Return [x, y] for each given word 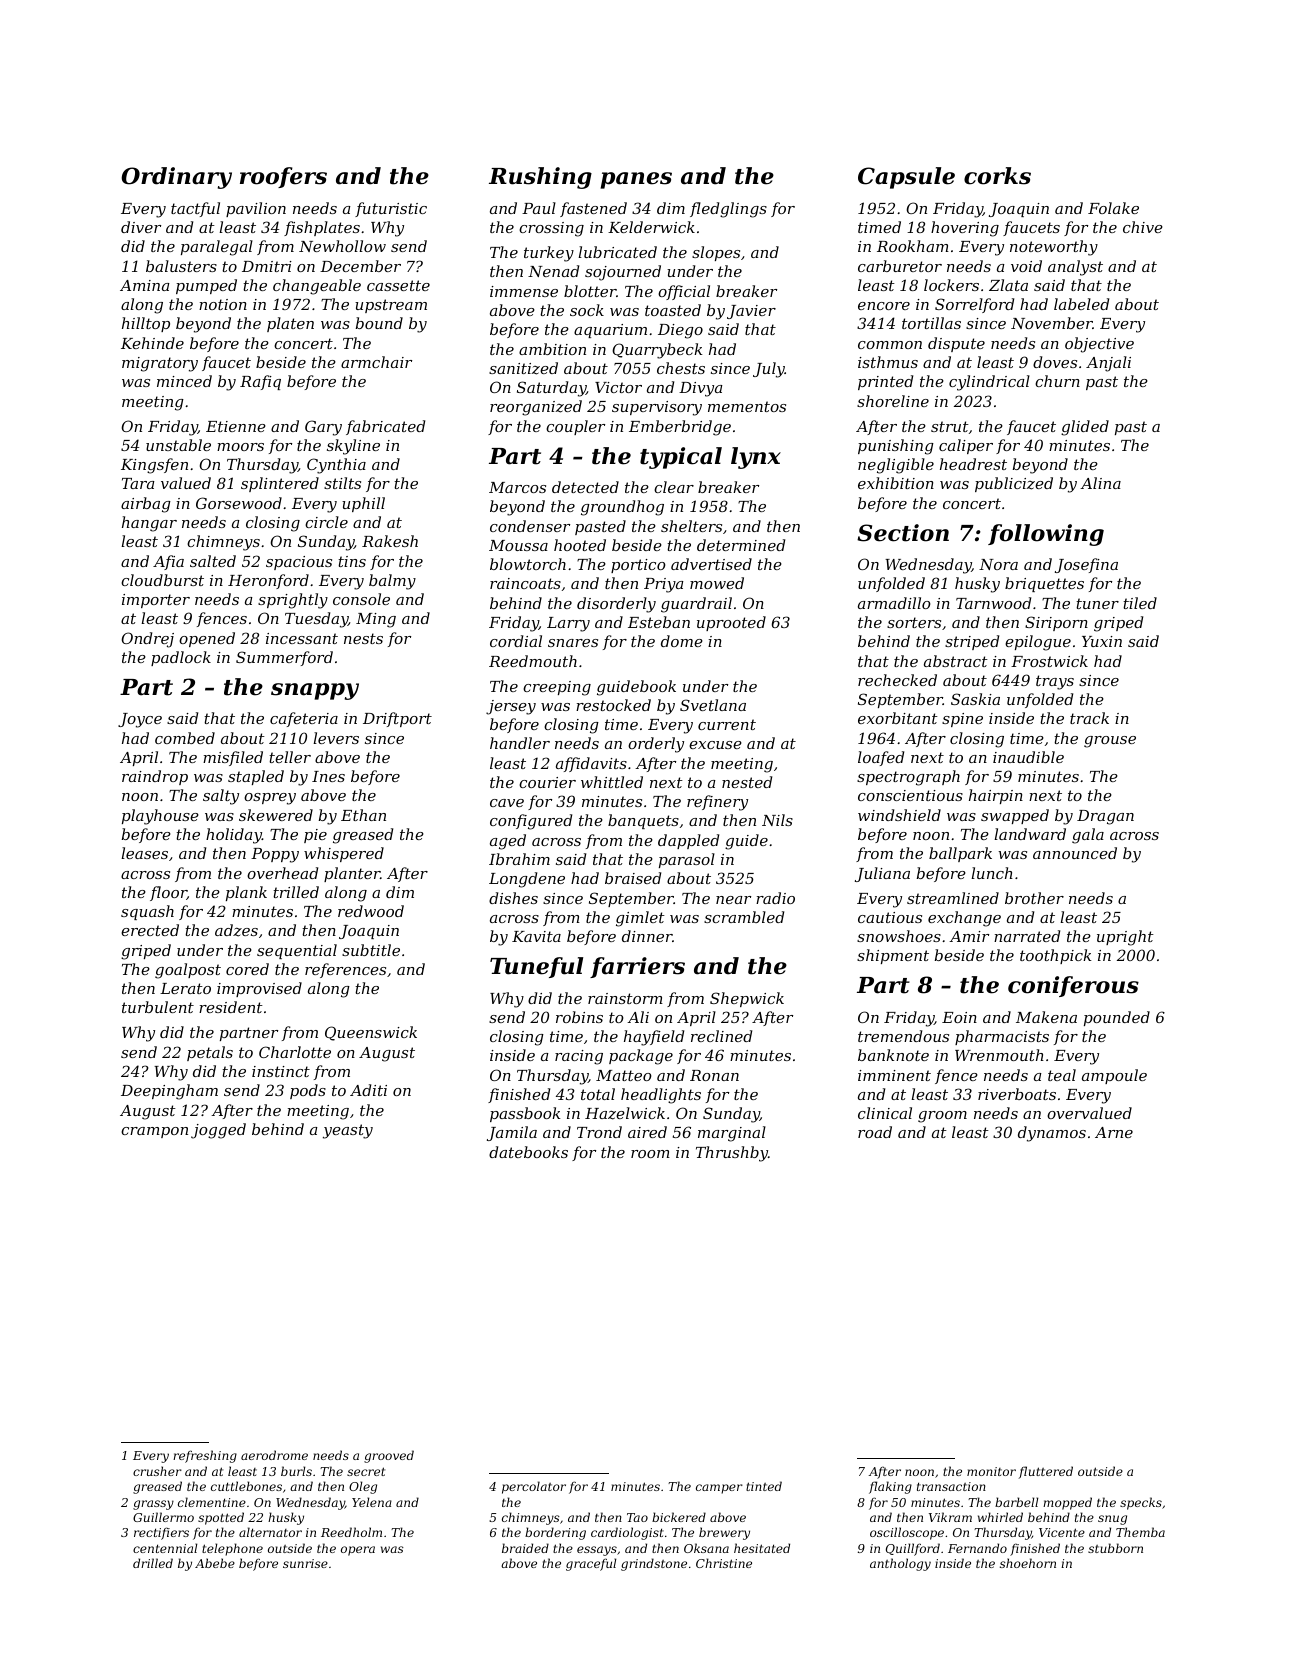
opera [358, 1551]
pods [308, 1091]
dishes [513, 898]
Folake [1113, 208]
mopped [1067, 1503]
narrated [1027, 936]
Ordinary [176, 178]
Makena [1046, 1017]
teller [290, 757]
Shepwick [747, 999]
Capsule [906, 178]
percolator [534, 1487]
